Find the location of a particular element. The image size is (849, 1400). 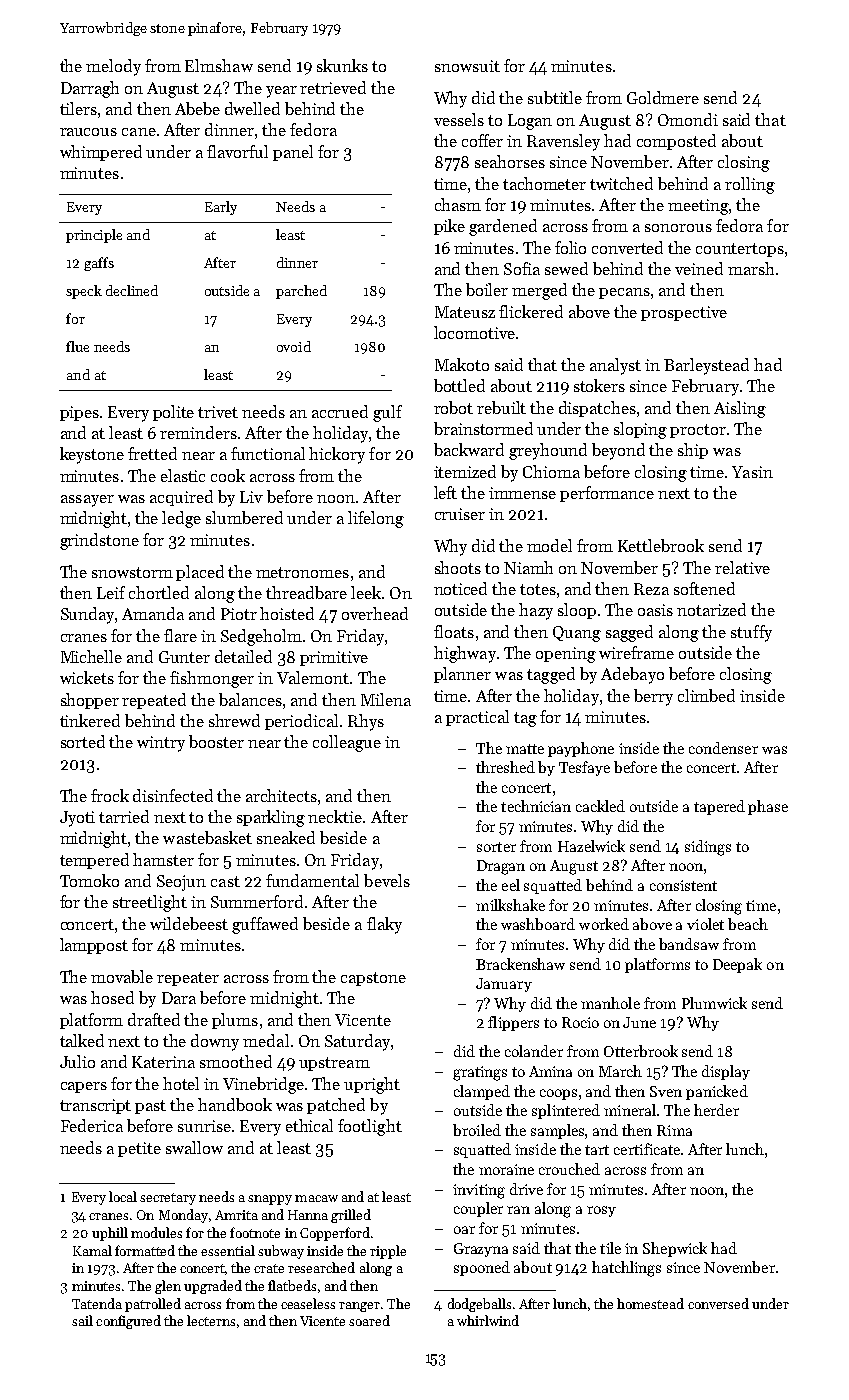

snowsuit is located at coordinates (467, 66).
